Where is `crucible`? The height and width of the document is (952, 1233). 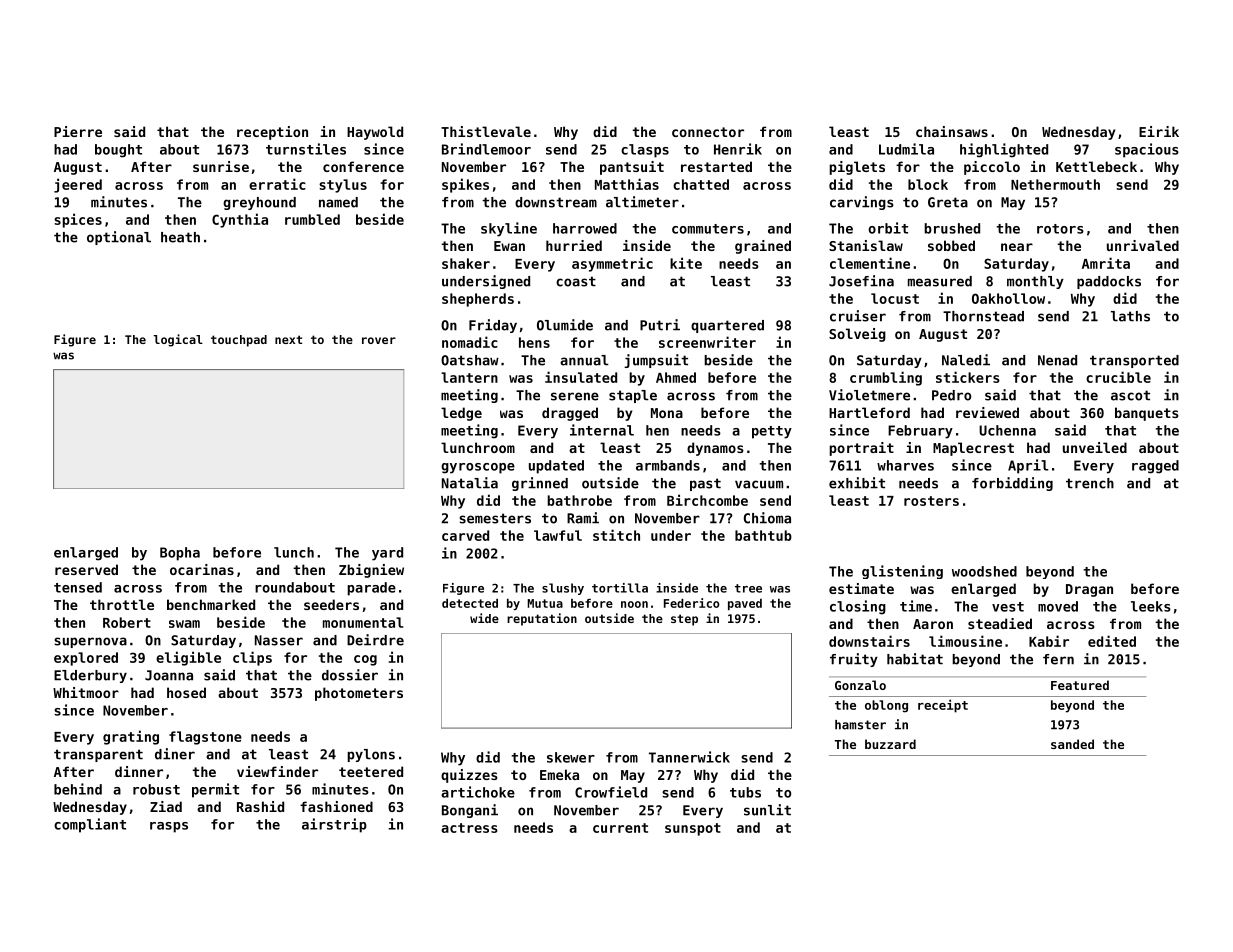 crucible is located at coordinates (1118, 377).
